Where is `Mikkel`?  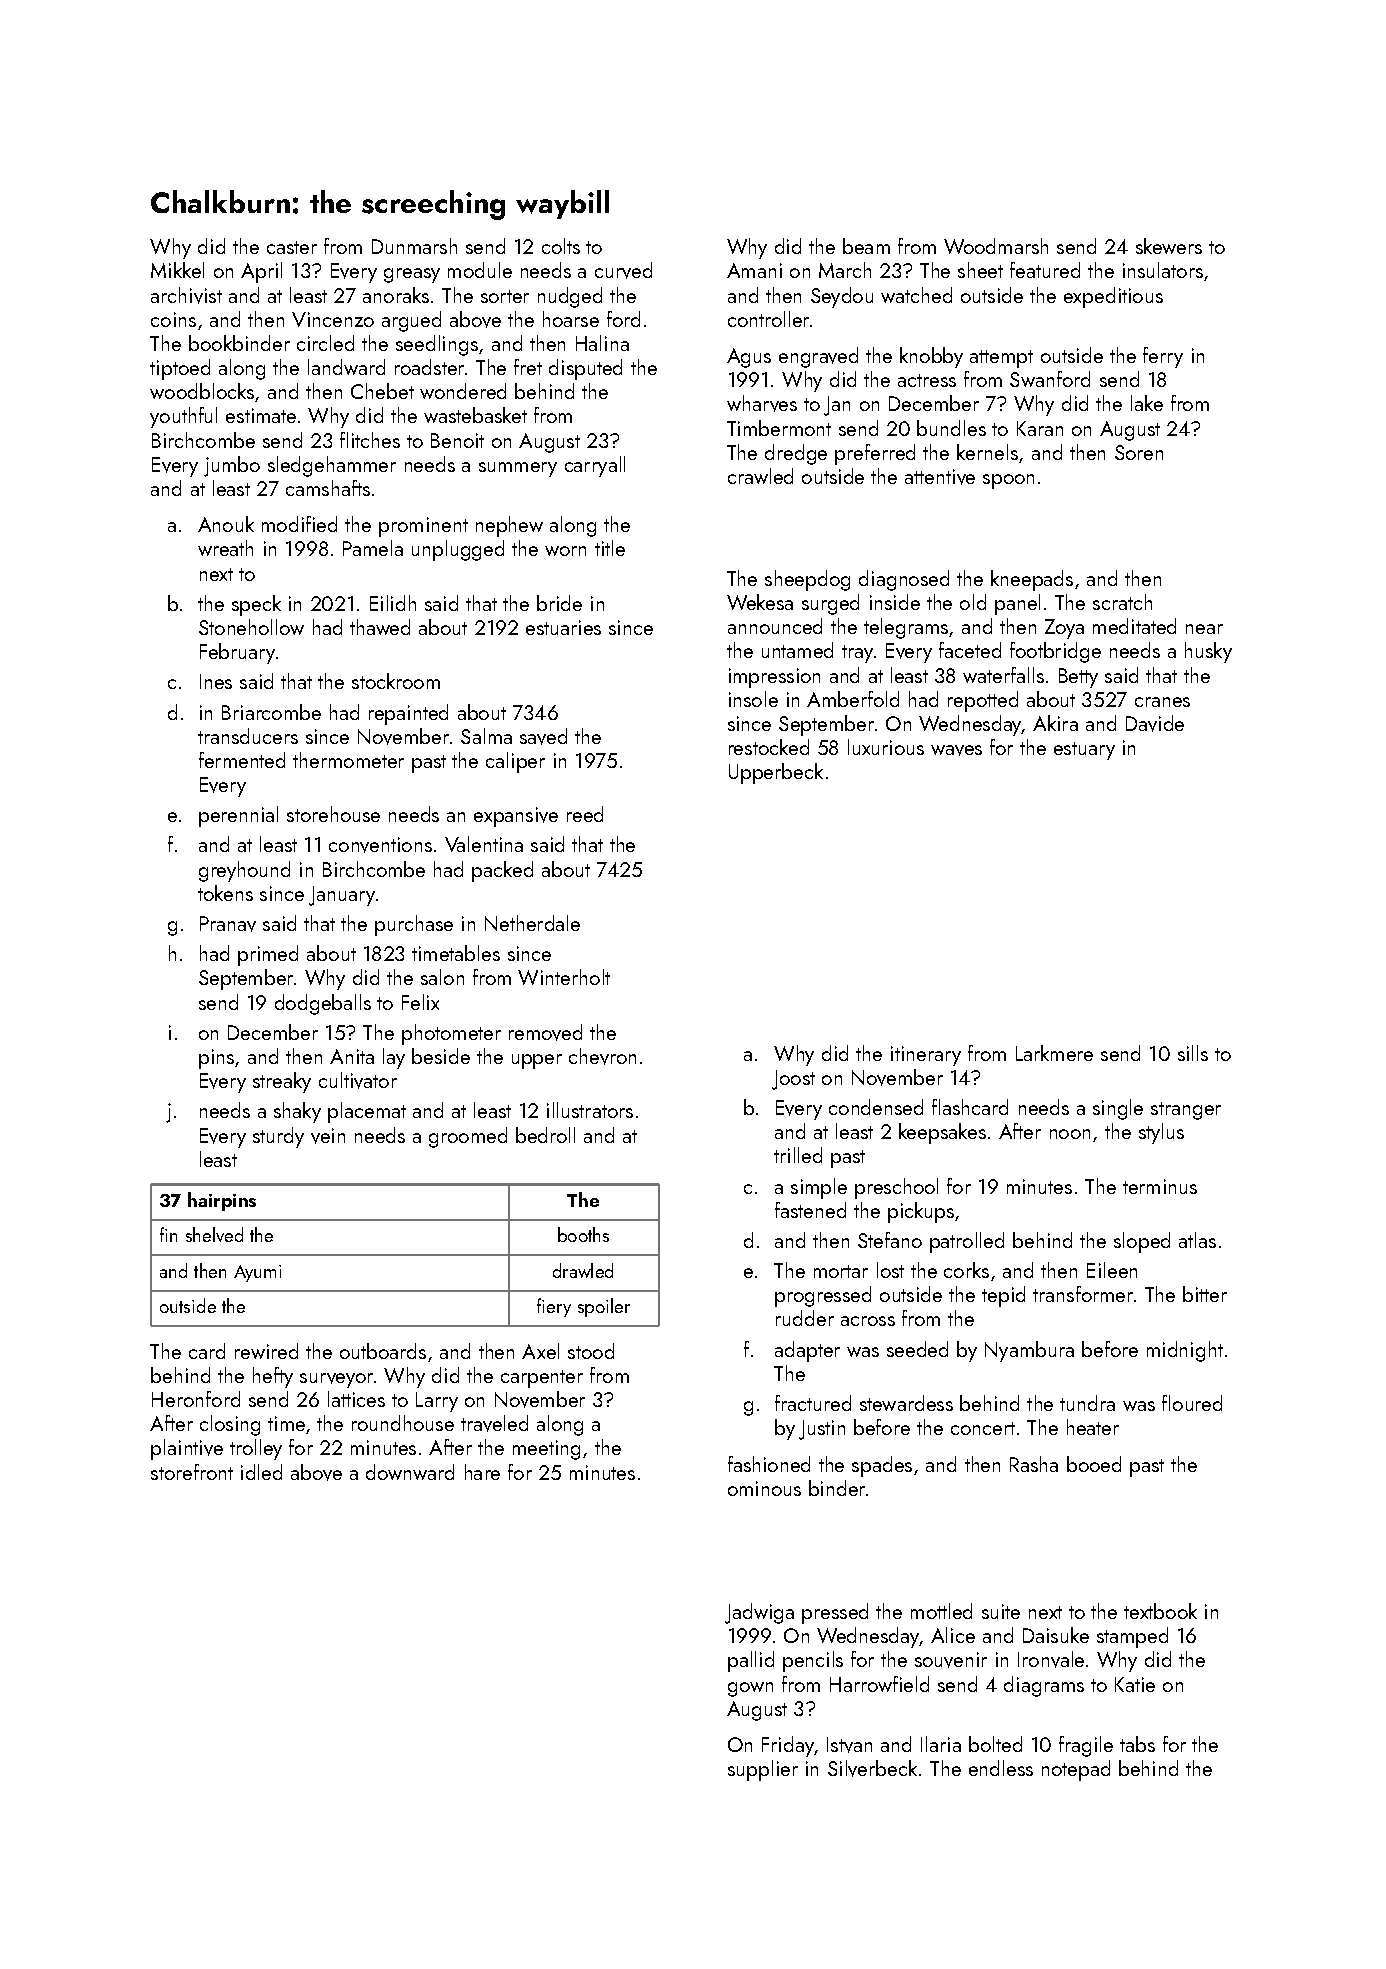
Mikkel is located at coordinates (177, 270).
